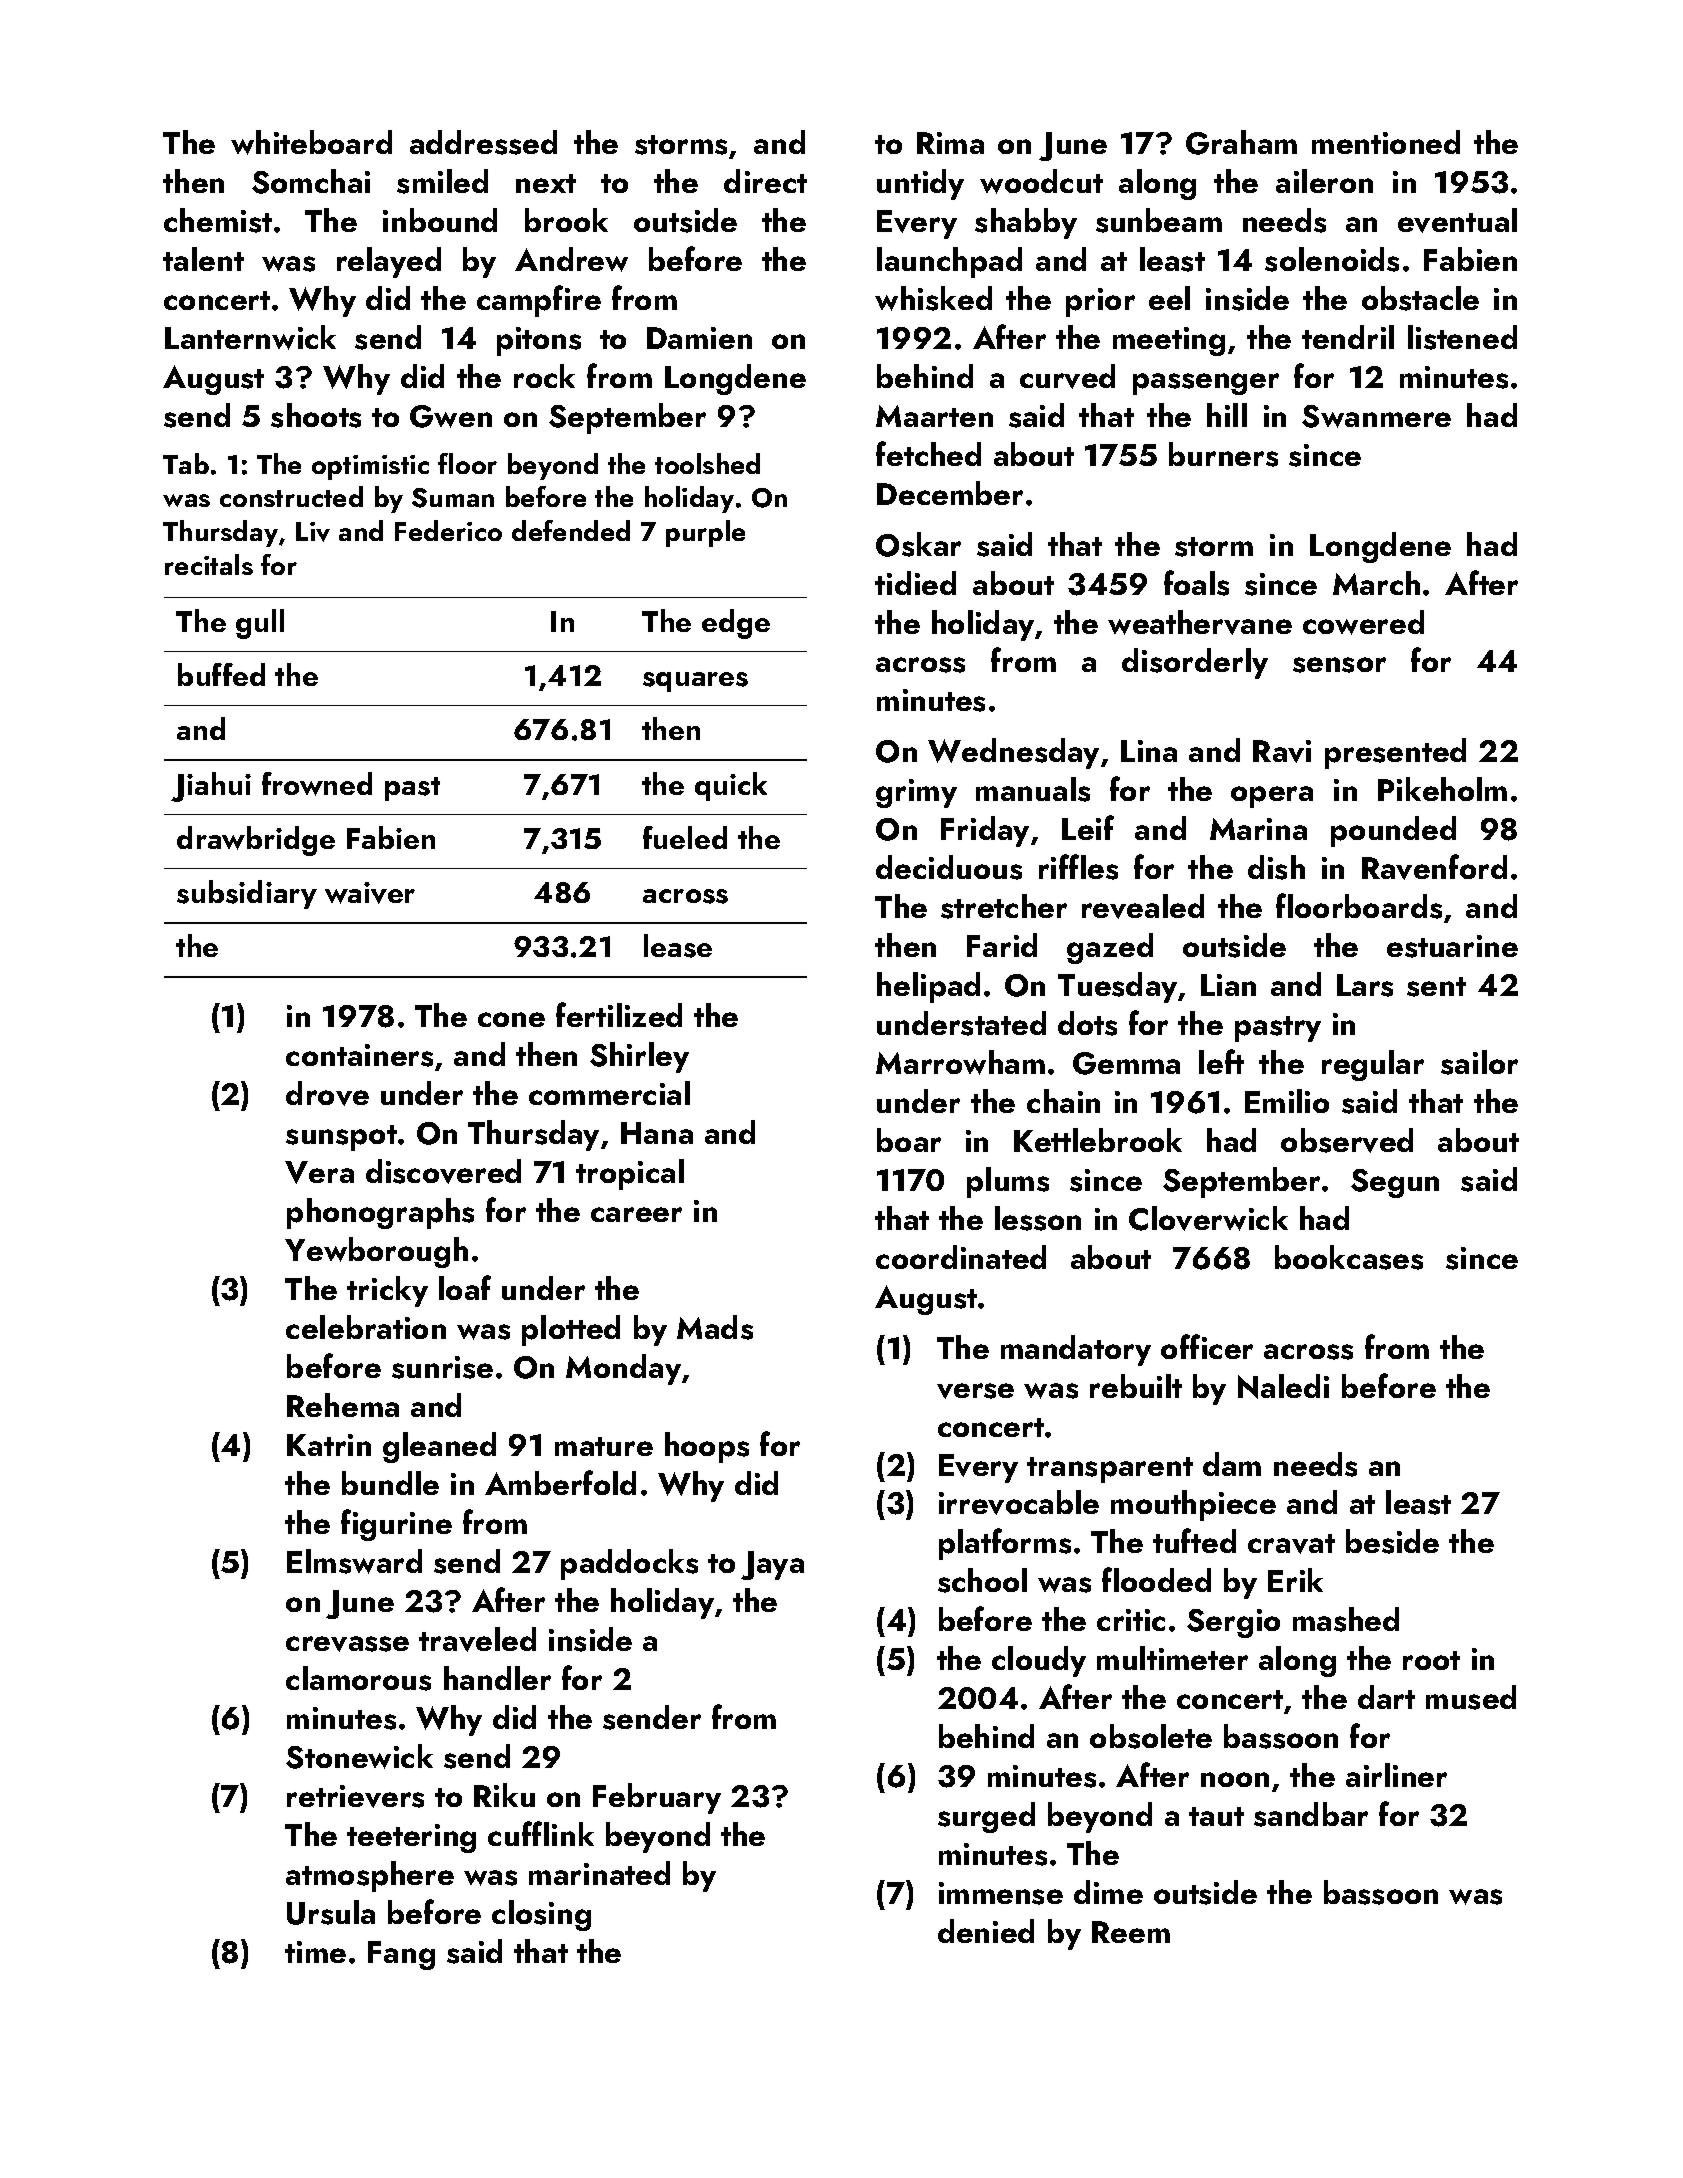 The image size is (1683, 2178). I want to click on direct, so click(765, 181).
